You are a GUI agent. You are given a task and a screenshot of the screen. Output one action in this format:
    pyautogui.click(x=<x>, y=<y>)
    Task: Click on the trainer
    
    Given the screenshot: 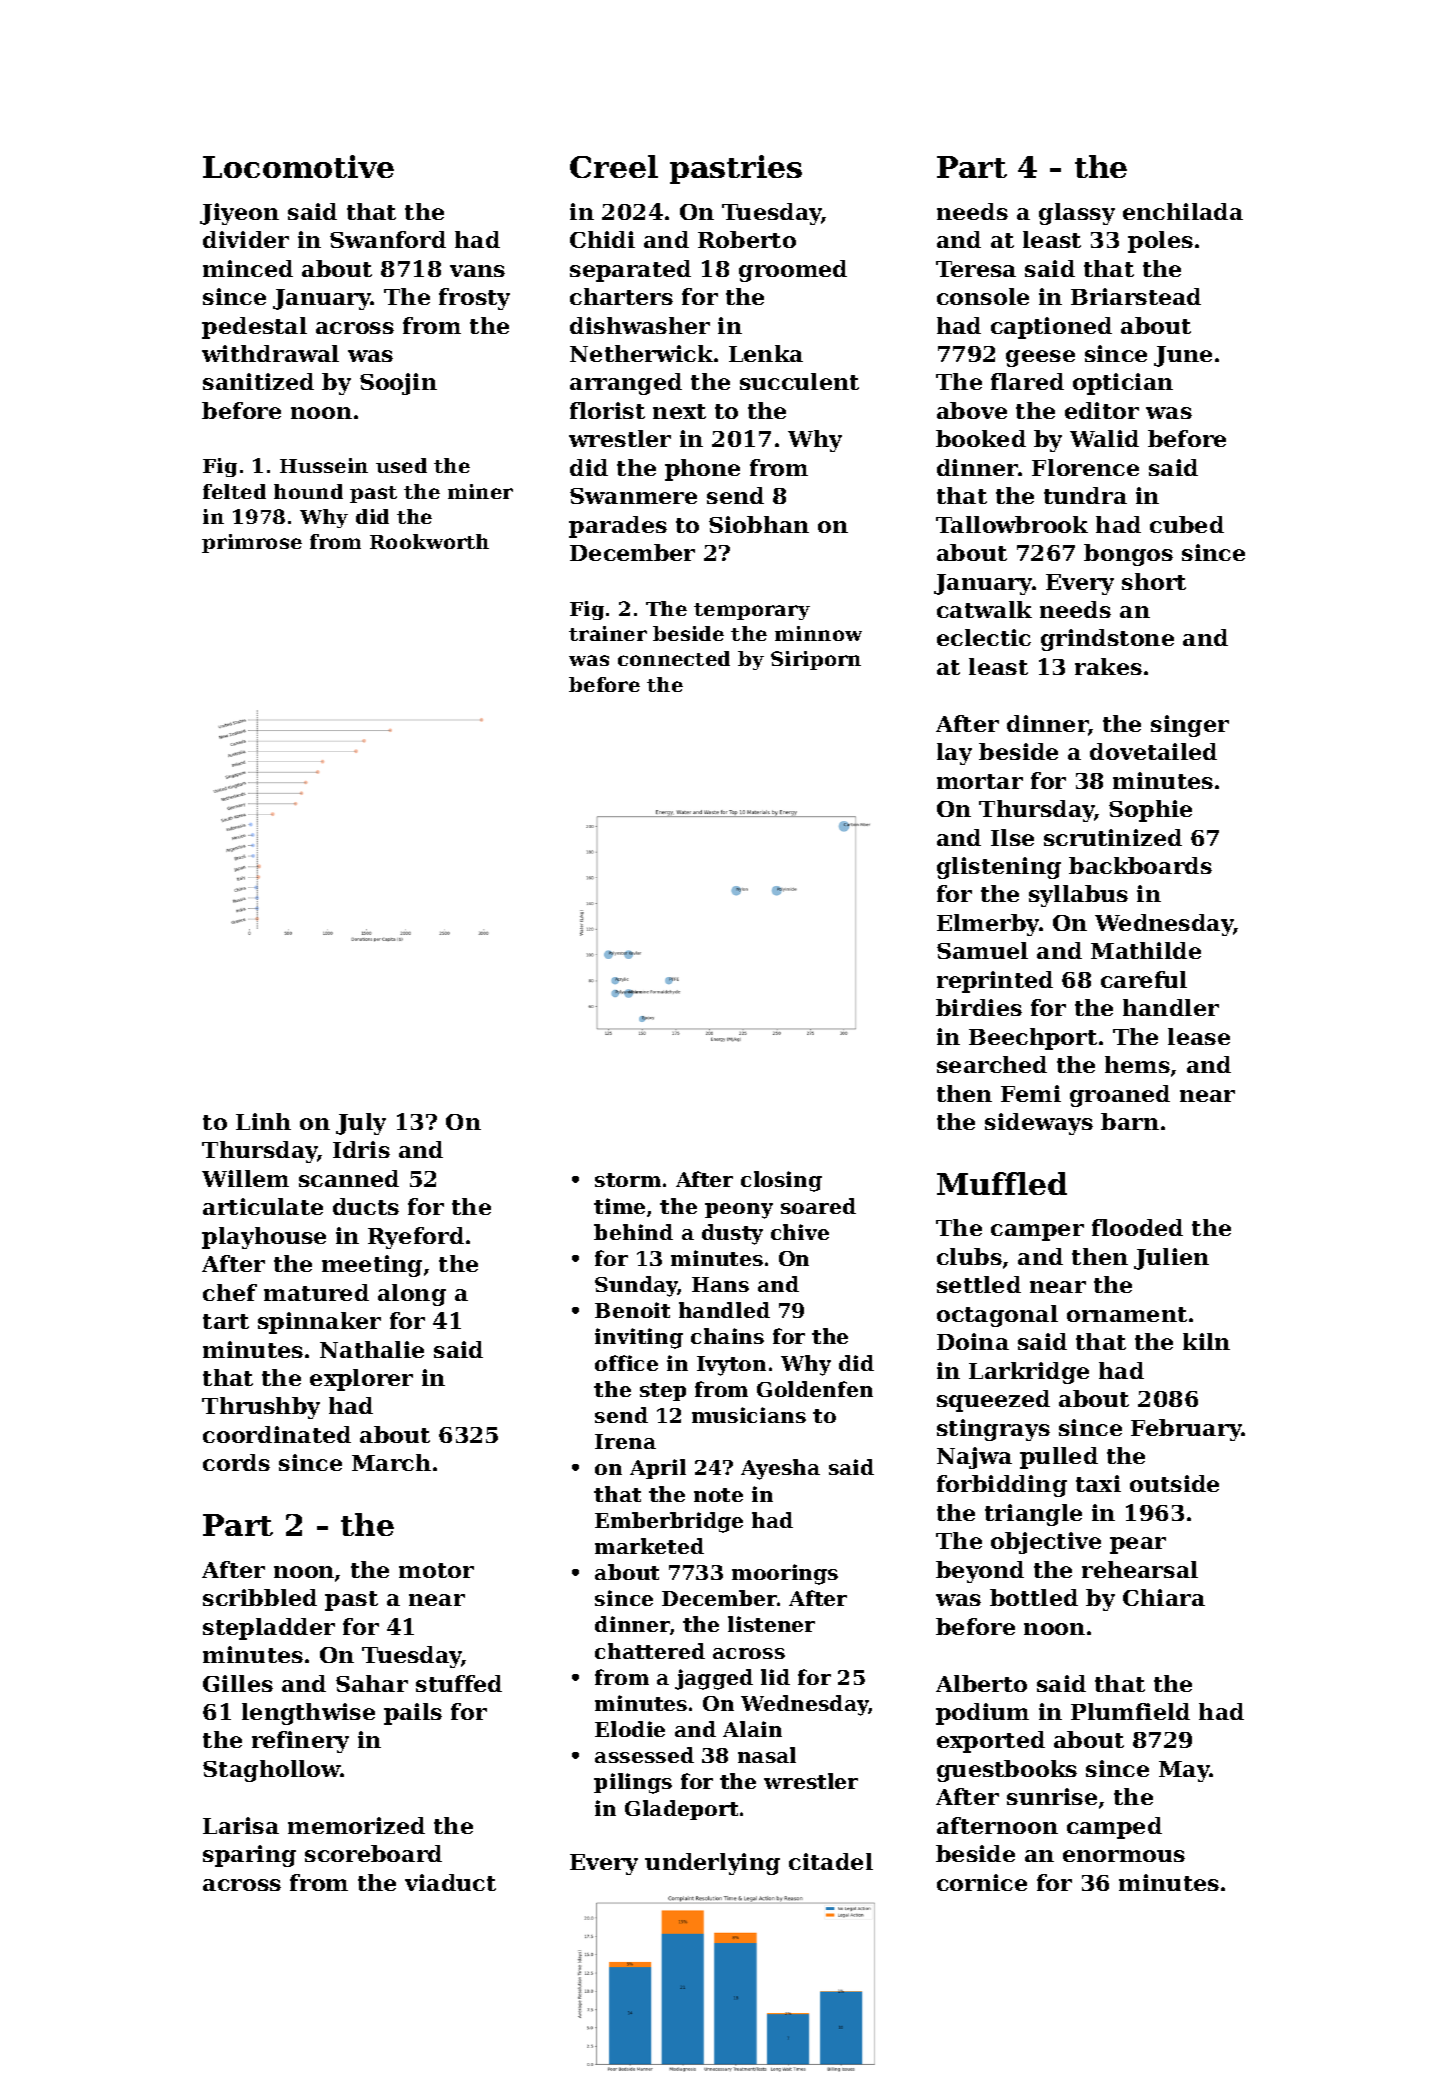 What is the action you would take?
    pyautogui.click(x=608, y=633)
